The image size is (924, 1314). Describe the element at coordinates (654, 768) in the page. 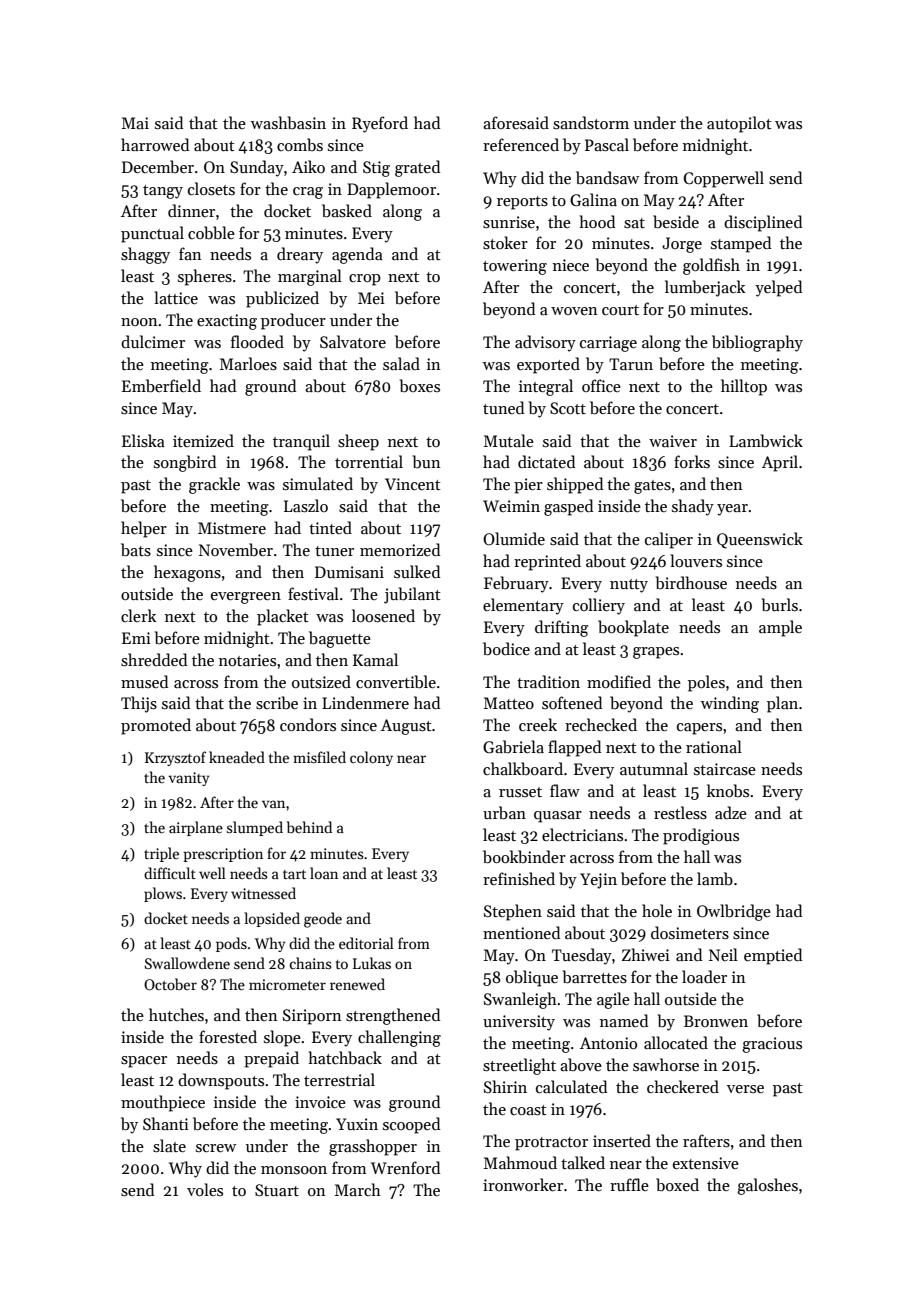

I see `autumnal` at that location.
